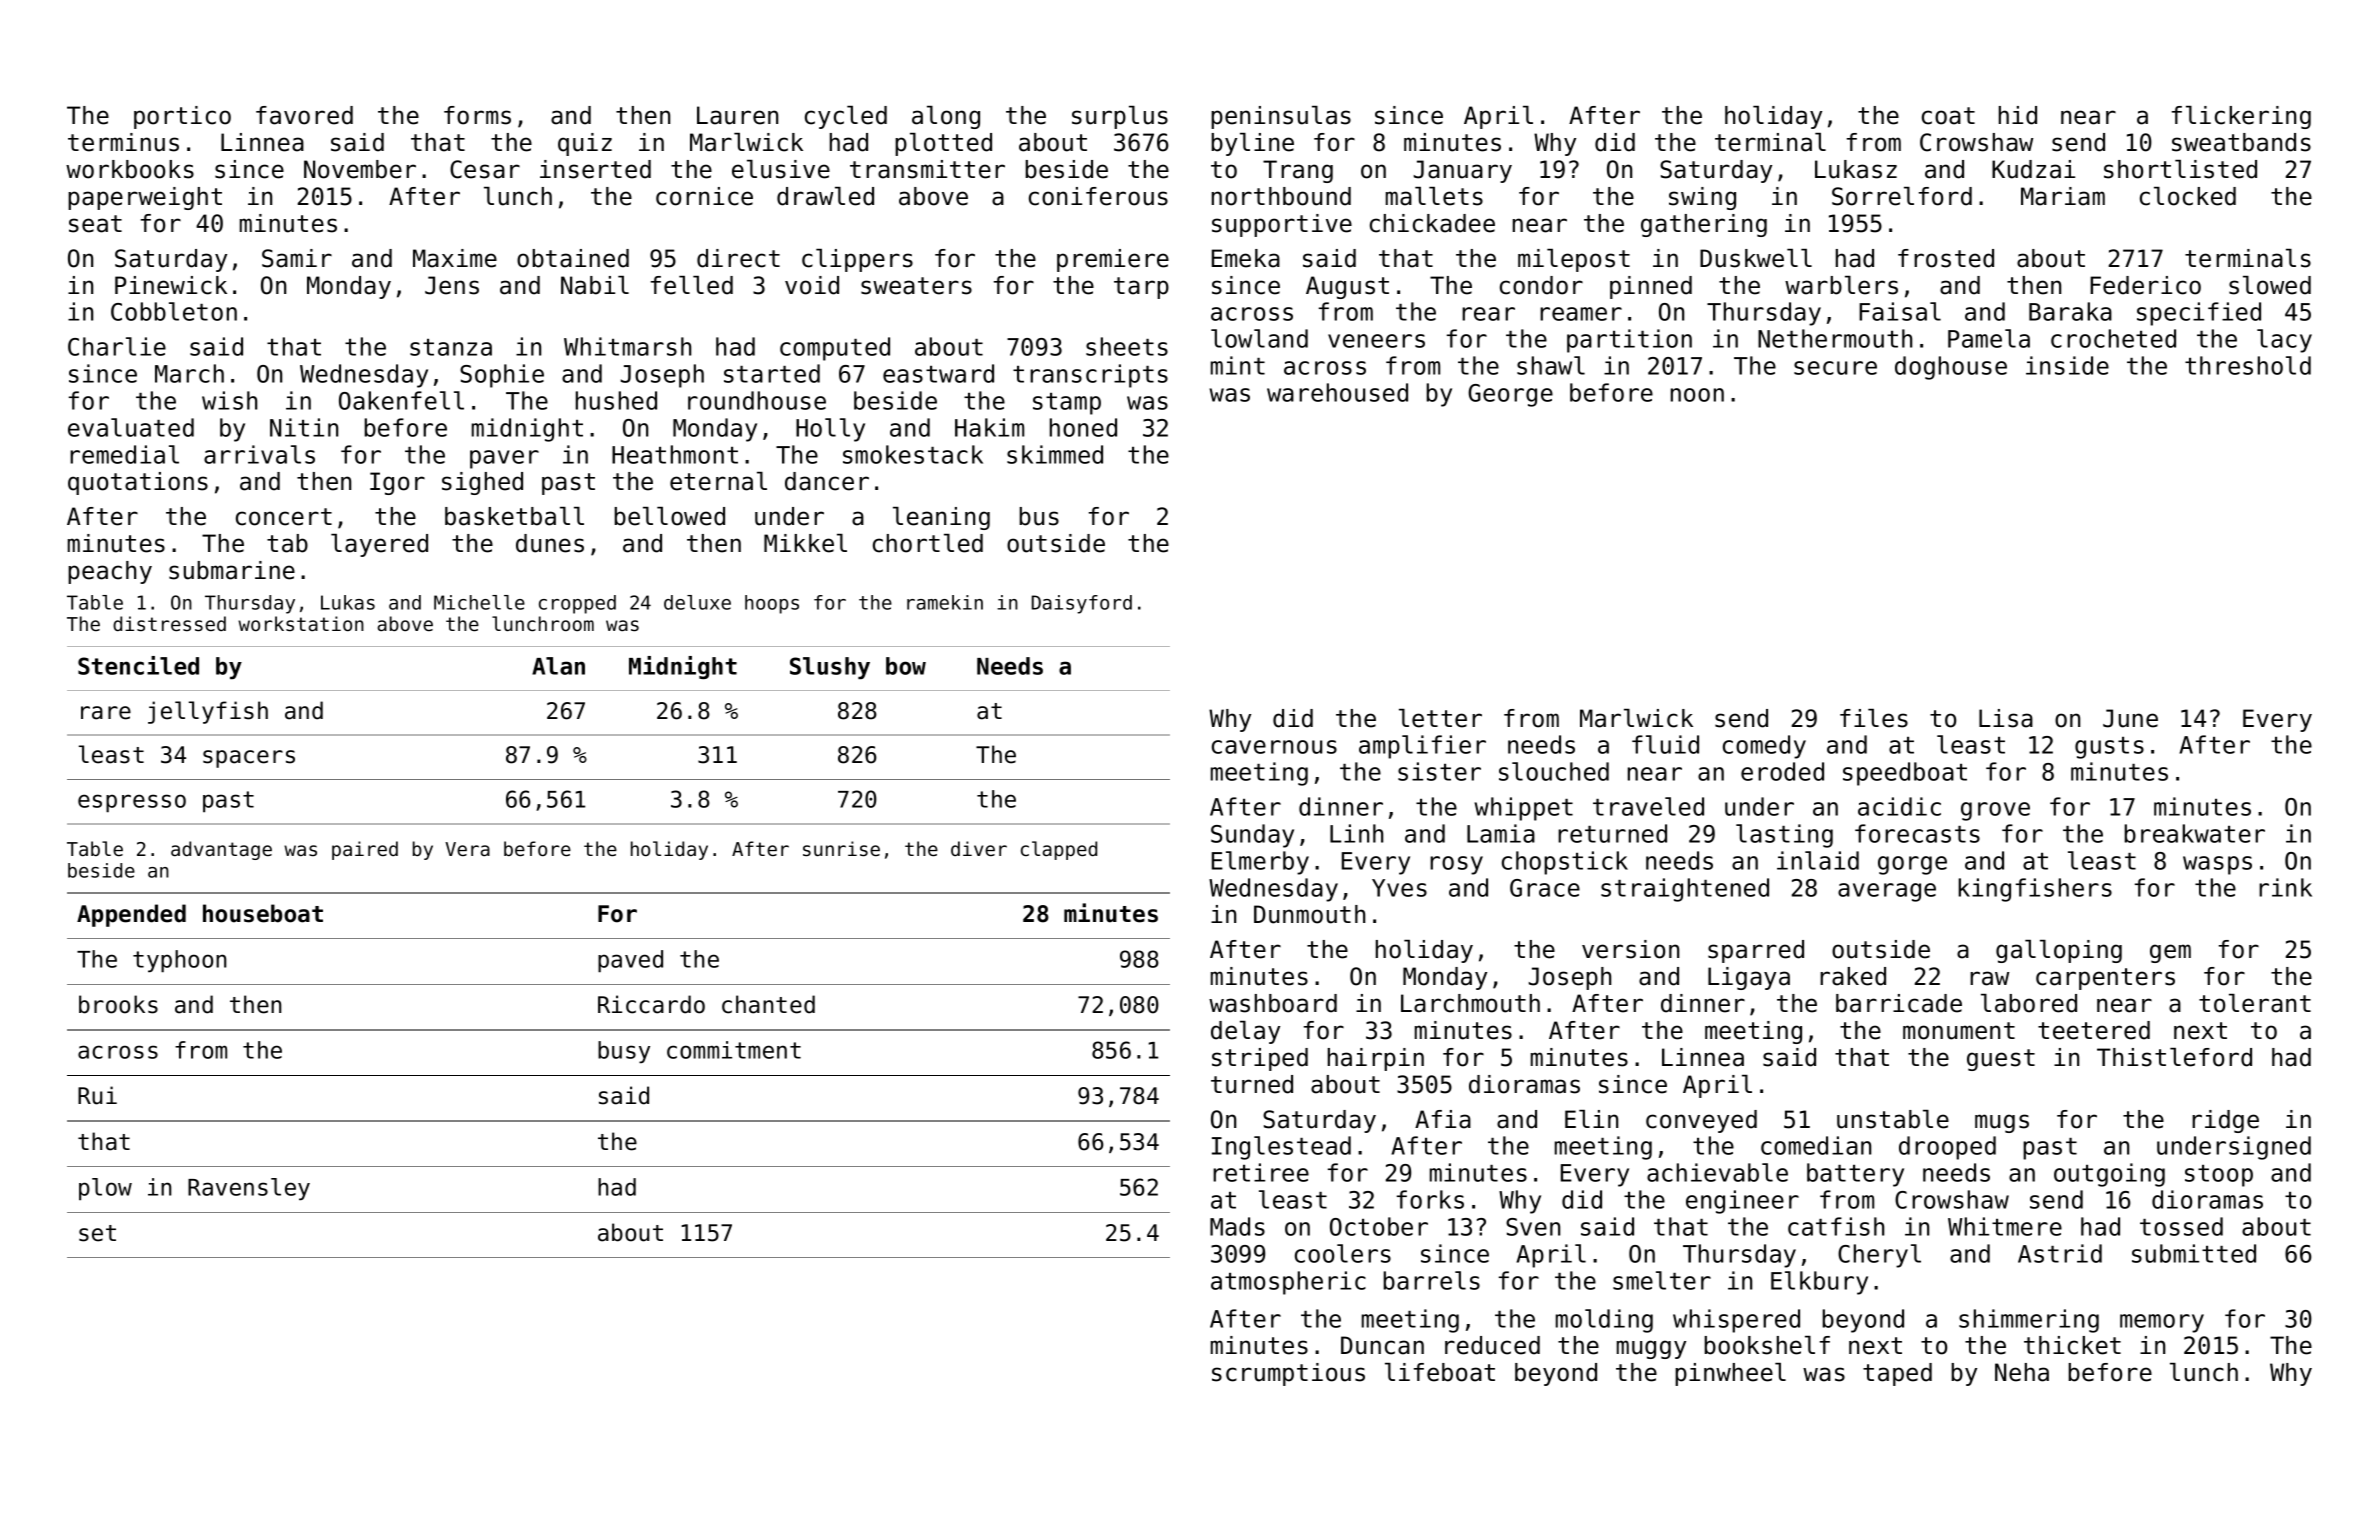  What do you see at coordinates (479, 602) in the page?
I see `Michelle` at bounding box center [479, 602].
